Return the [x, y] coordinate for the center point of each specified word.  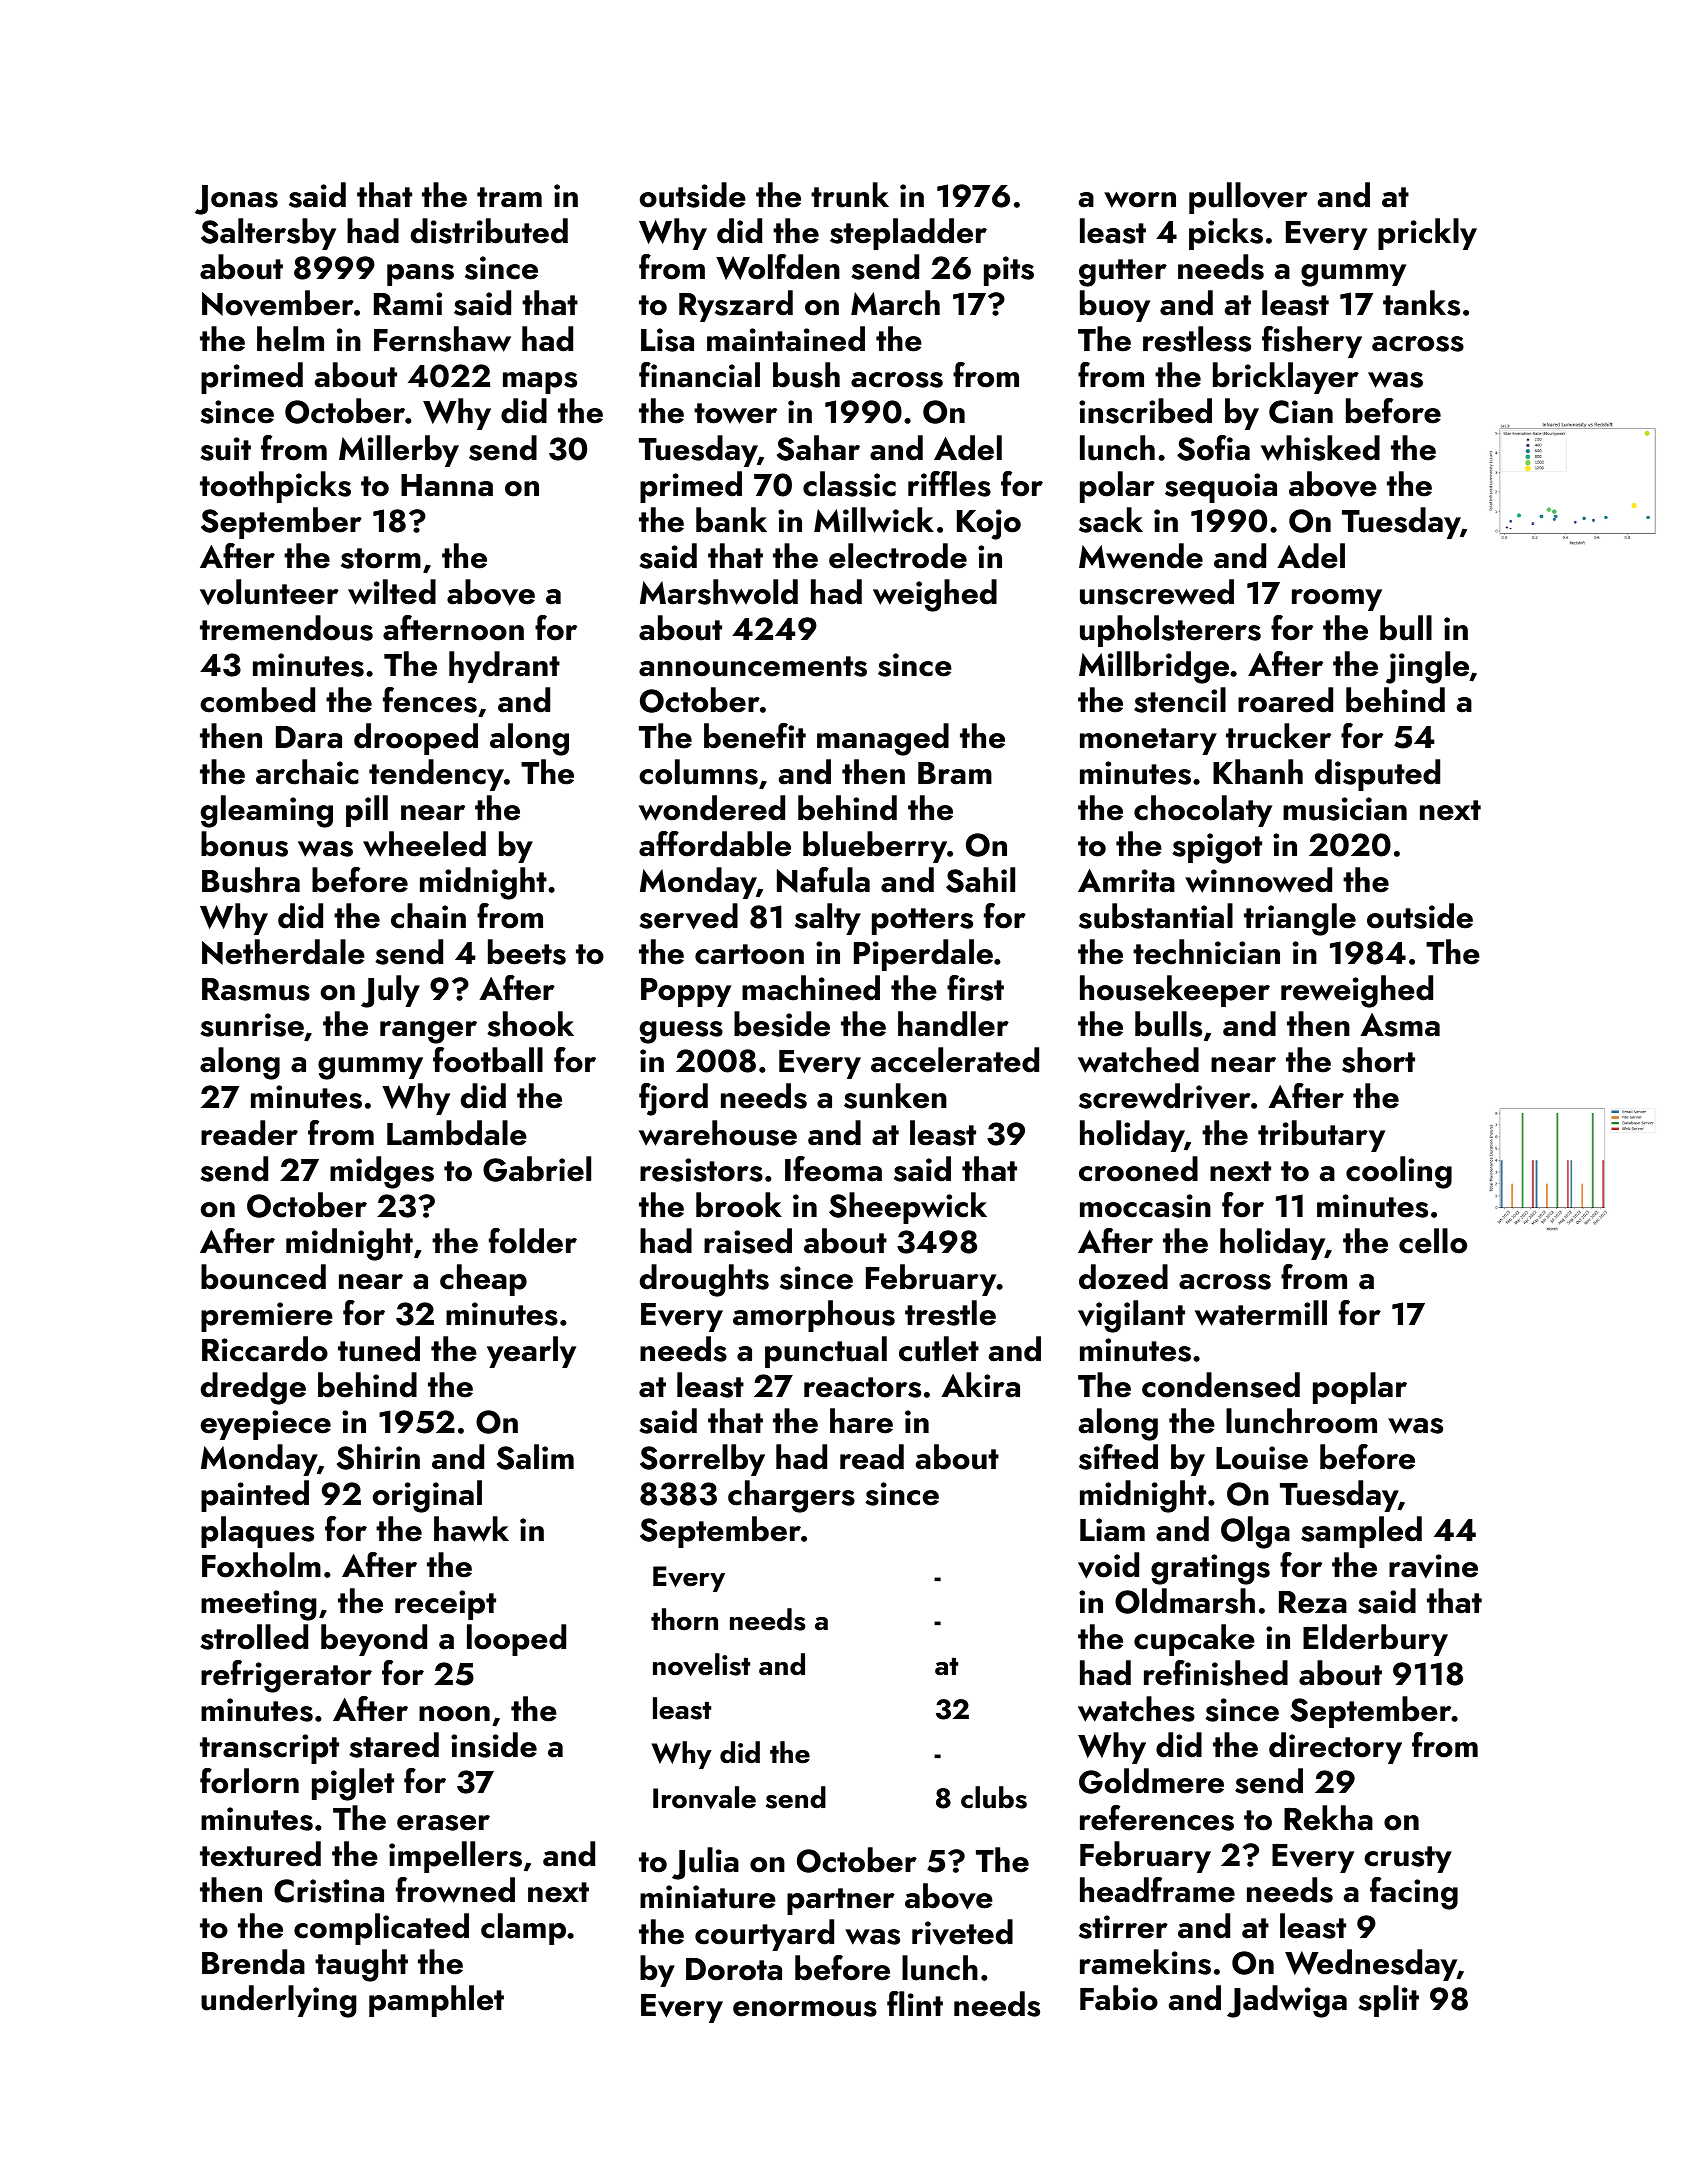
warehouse [718, 1133]
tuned [379, 1349]
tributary [1321, 1136]
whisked [1320, 448]
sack [1111, 520]
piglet [353, 1784]
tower [735, 413]
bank [731, 520]
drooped [416, 739]
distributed [489, 231]
